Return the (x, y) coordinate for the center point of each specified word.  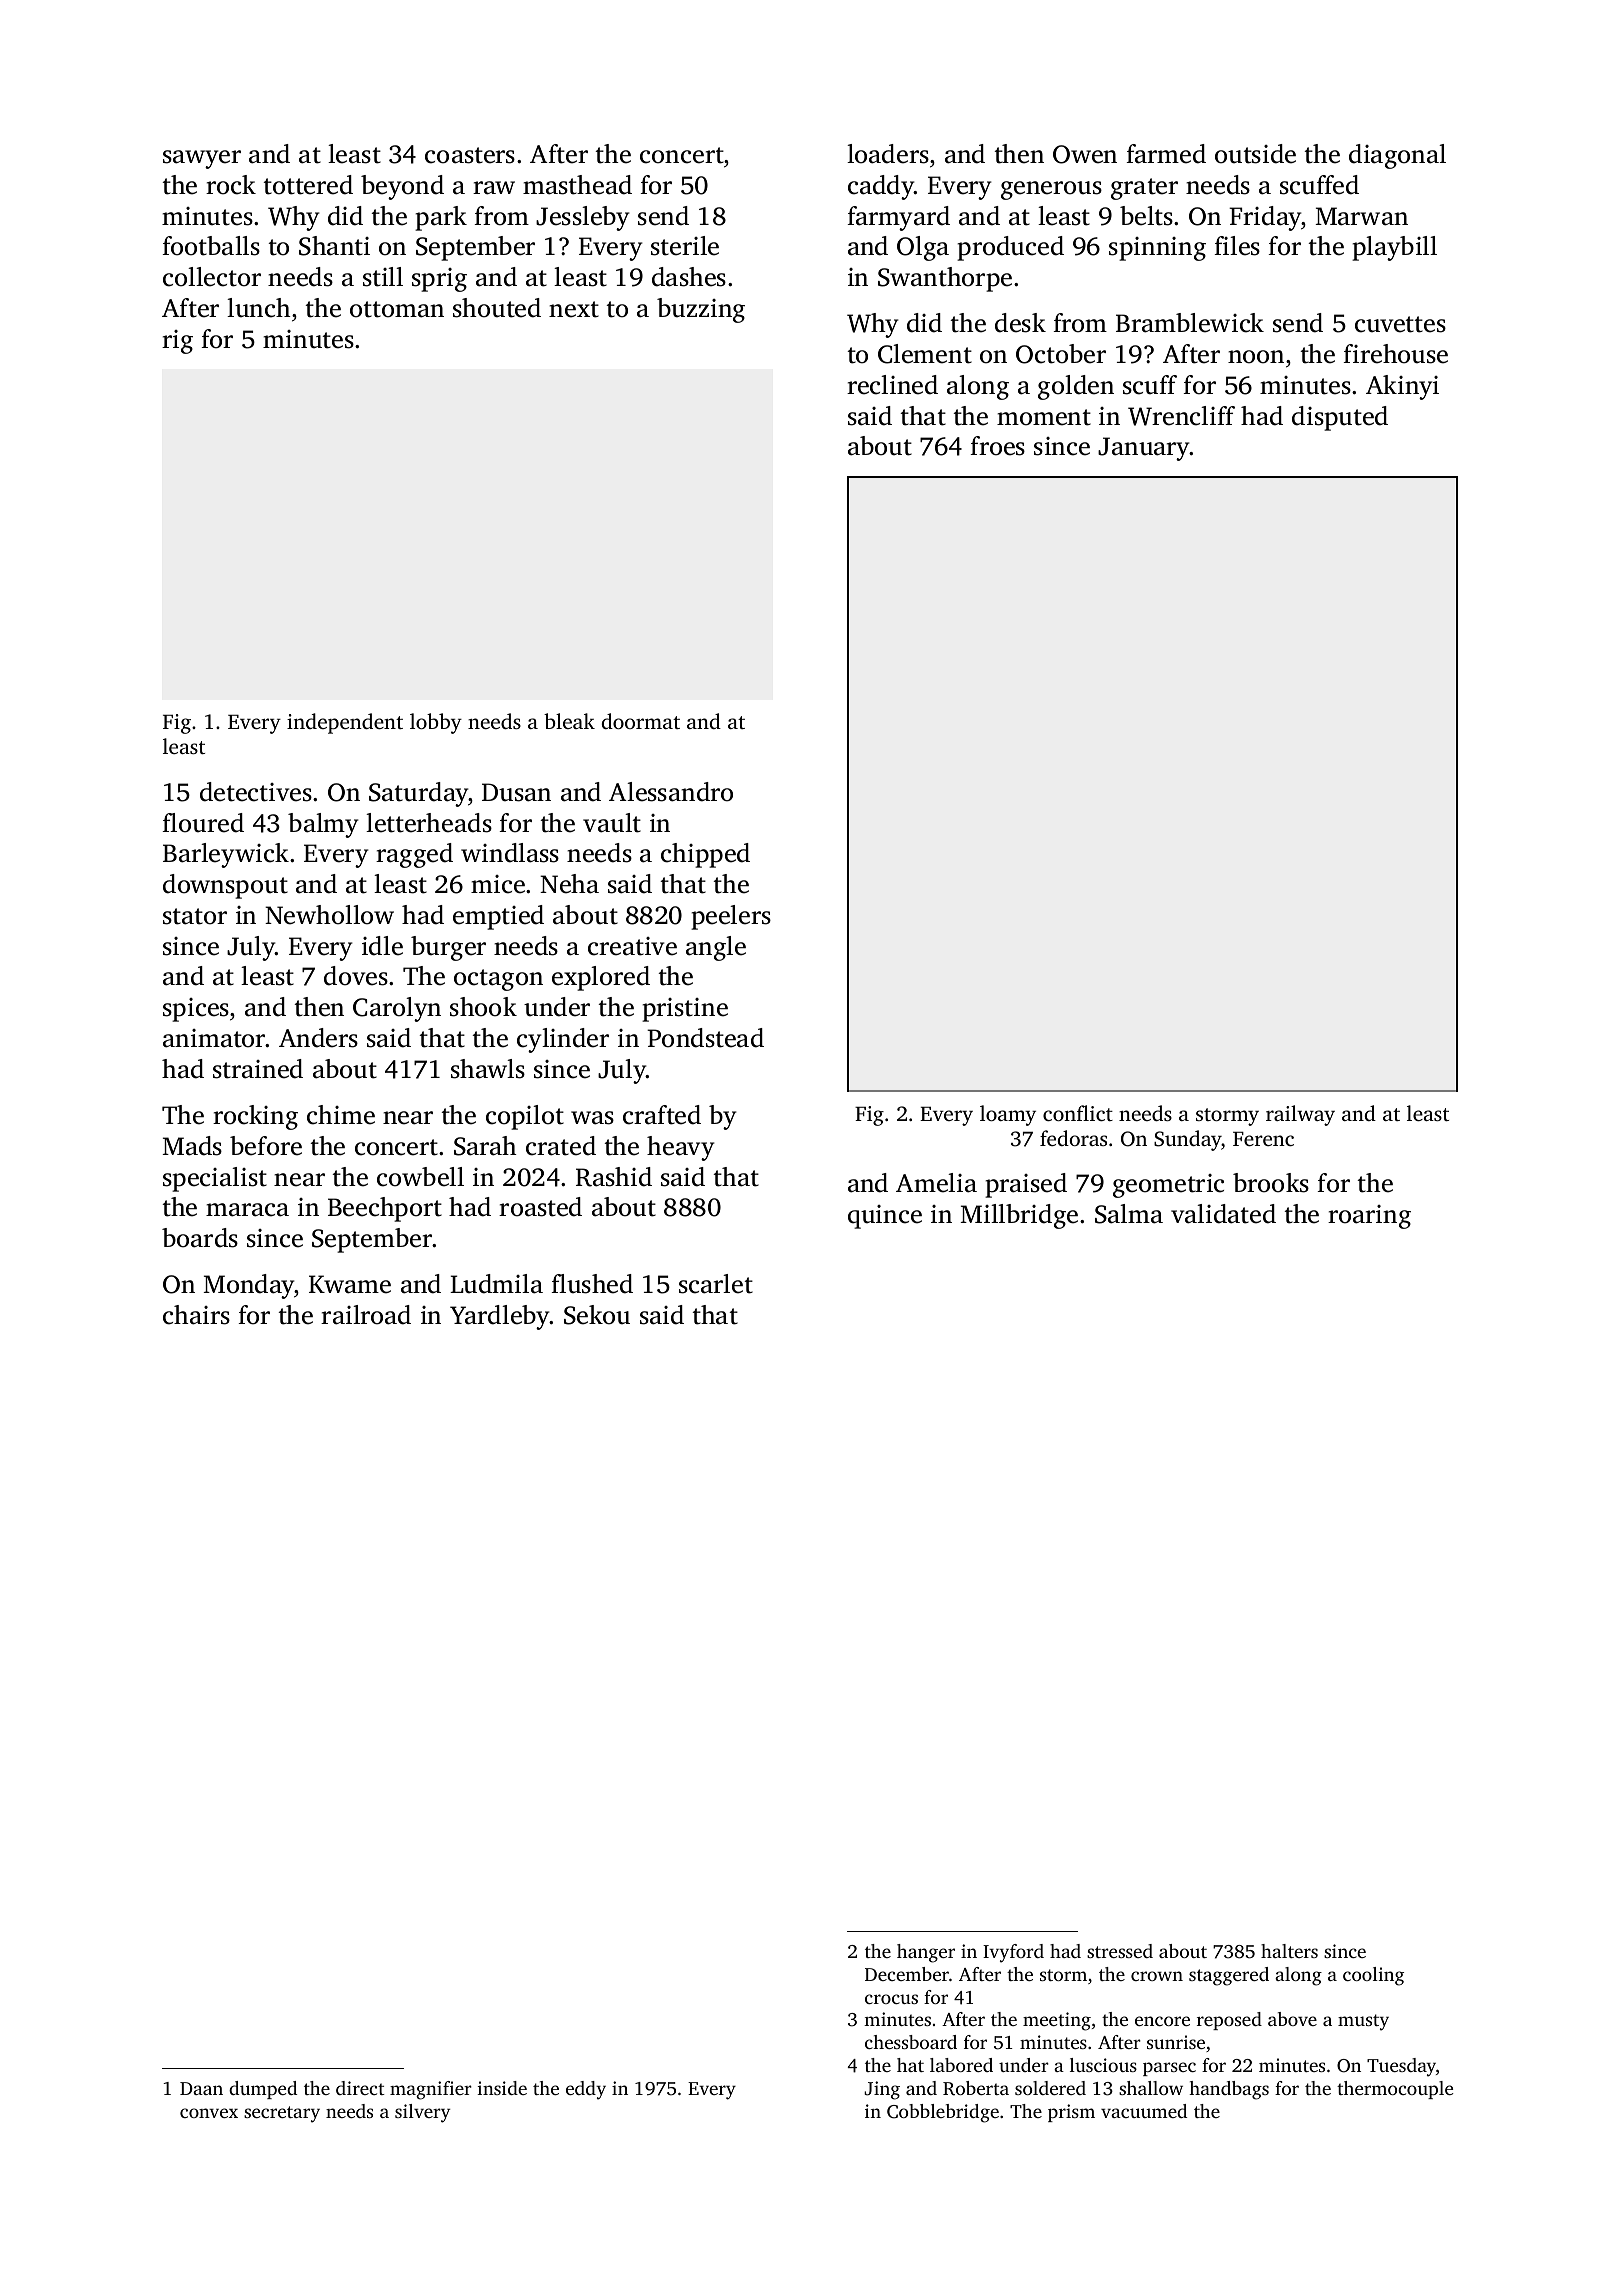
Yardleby (500, 1317)
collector (212, 277)
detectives (256, 792)
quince (885, 1217)
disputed (1340, 418)
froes (997, 446)
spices (196, 1010)
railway (1300, 1115)
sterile (685, 246)
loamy (1008, 1115)
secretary (282, 2114)
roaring (1369, 1217)
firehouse (1395, 354)
